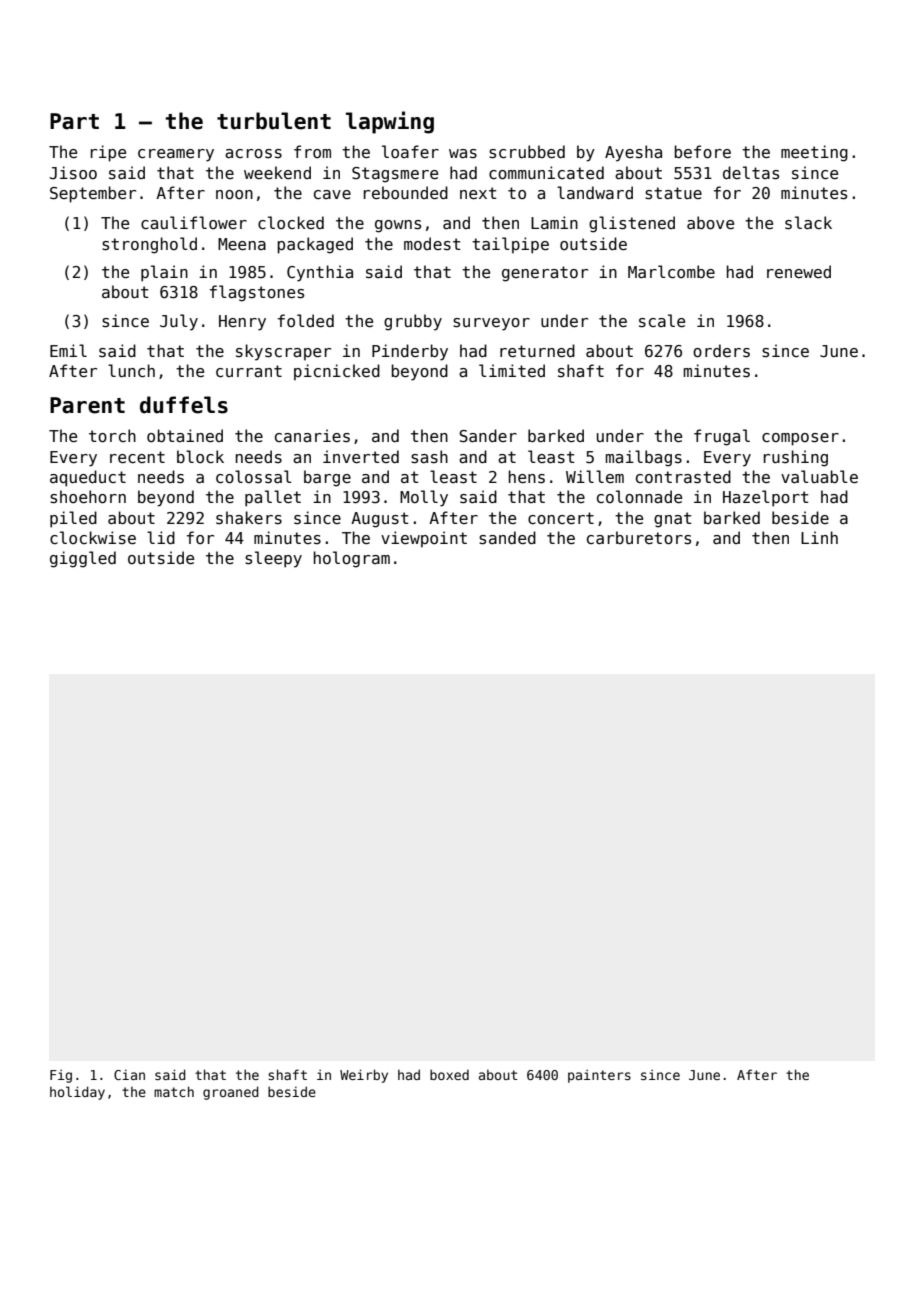 The image size is (924, 1314). What do you see at coordinates (398, 226) in the screenshot?
I see `gowns` at bounding box center [398, 226].
